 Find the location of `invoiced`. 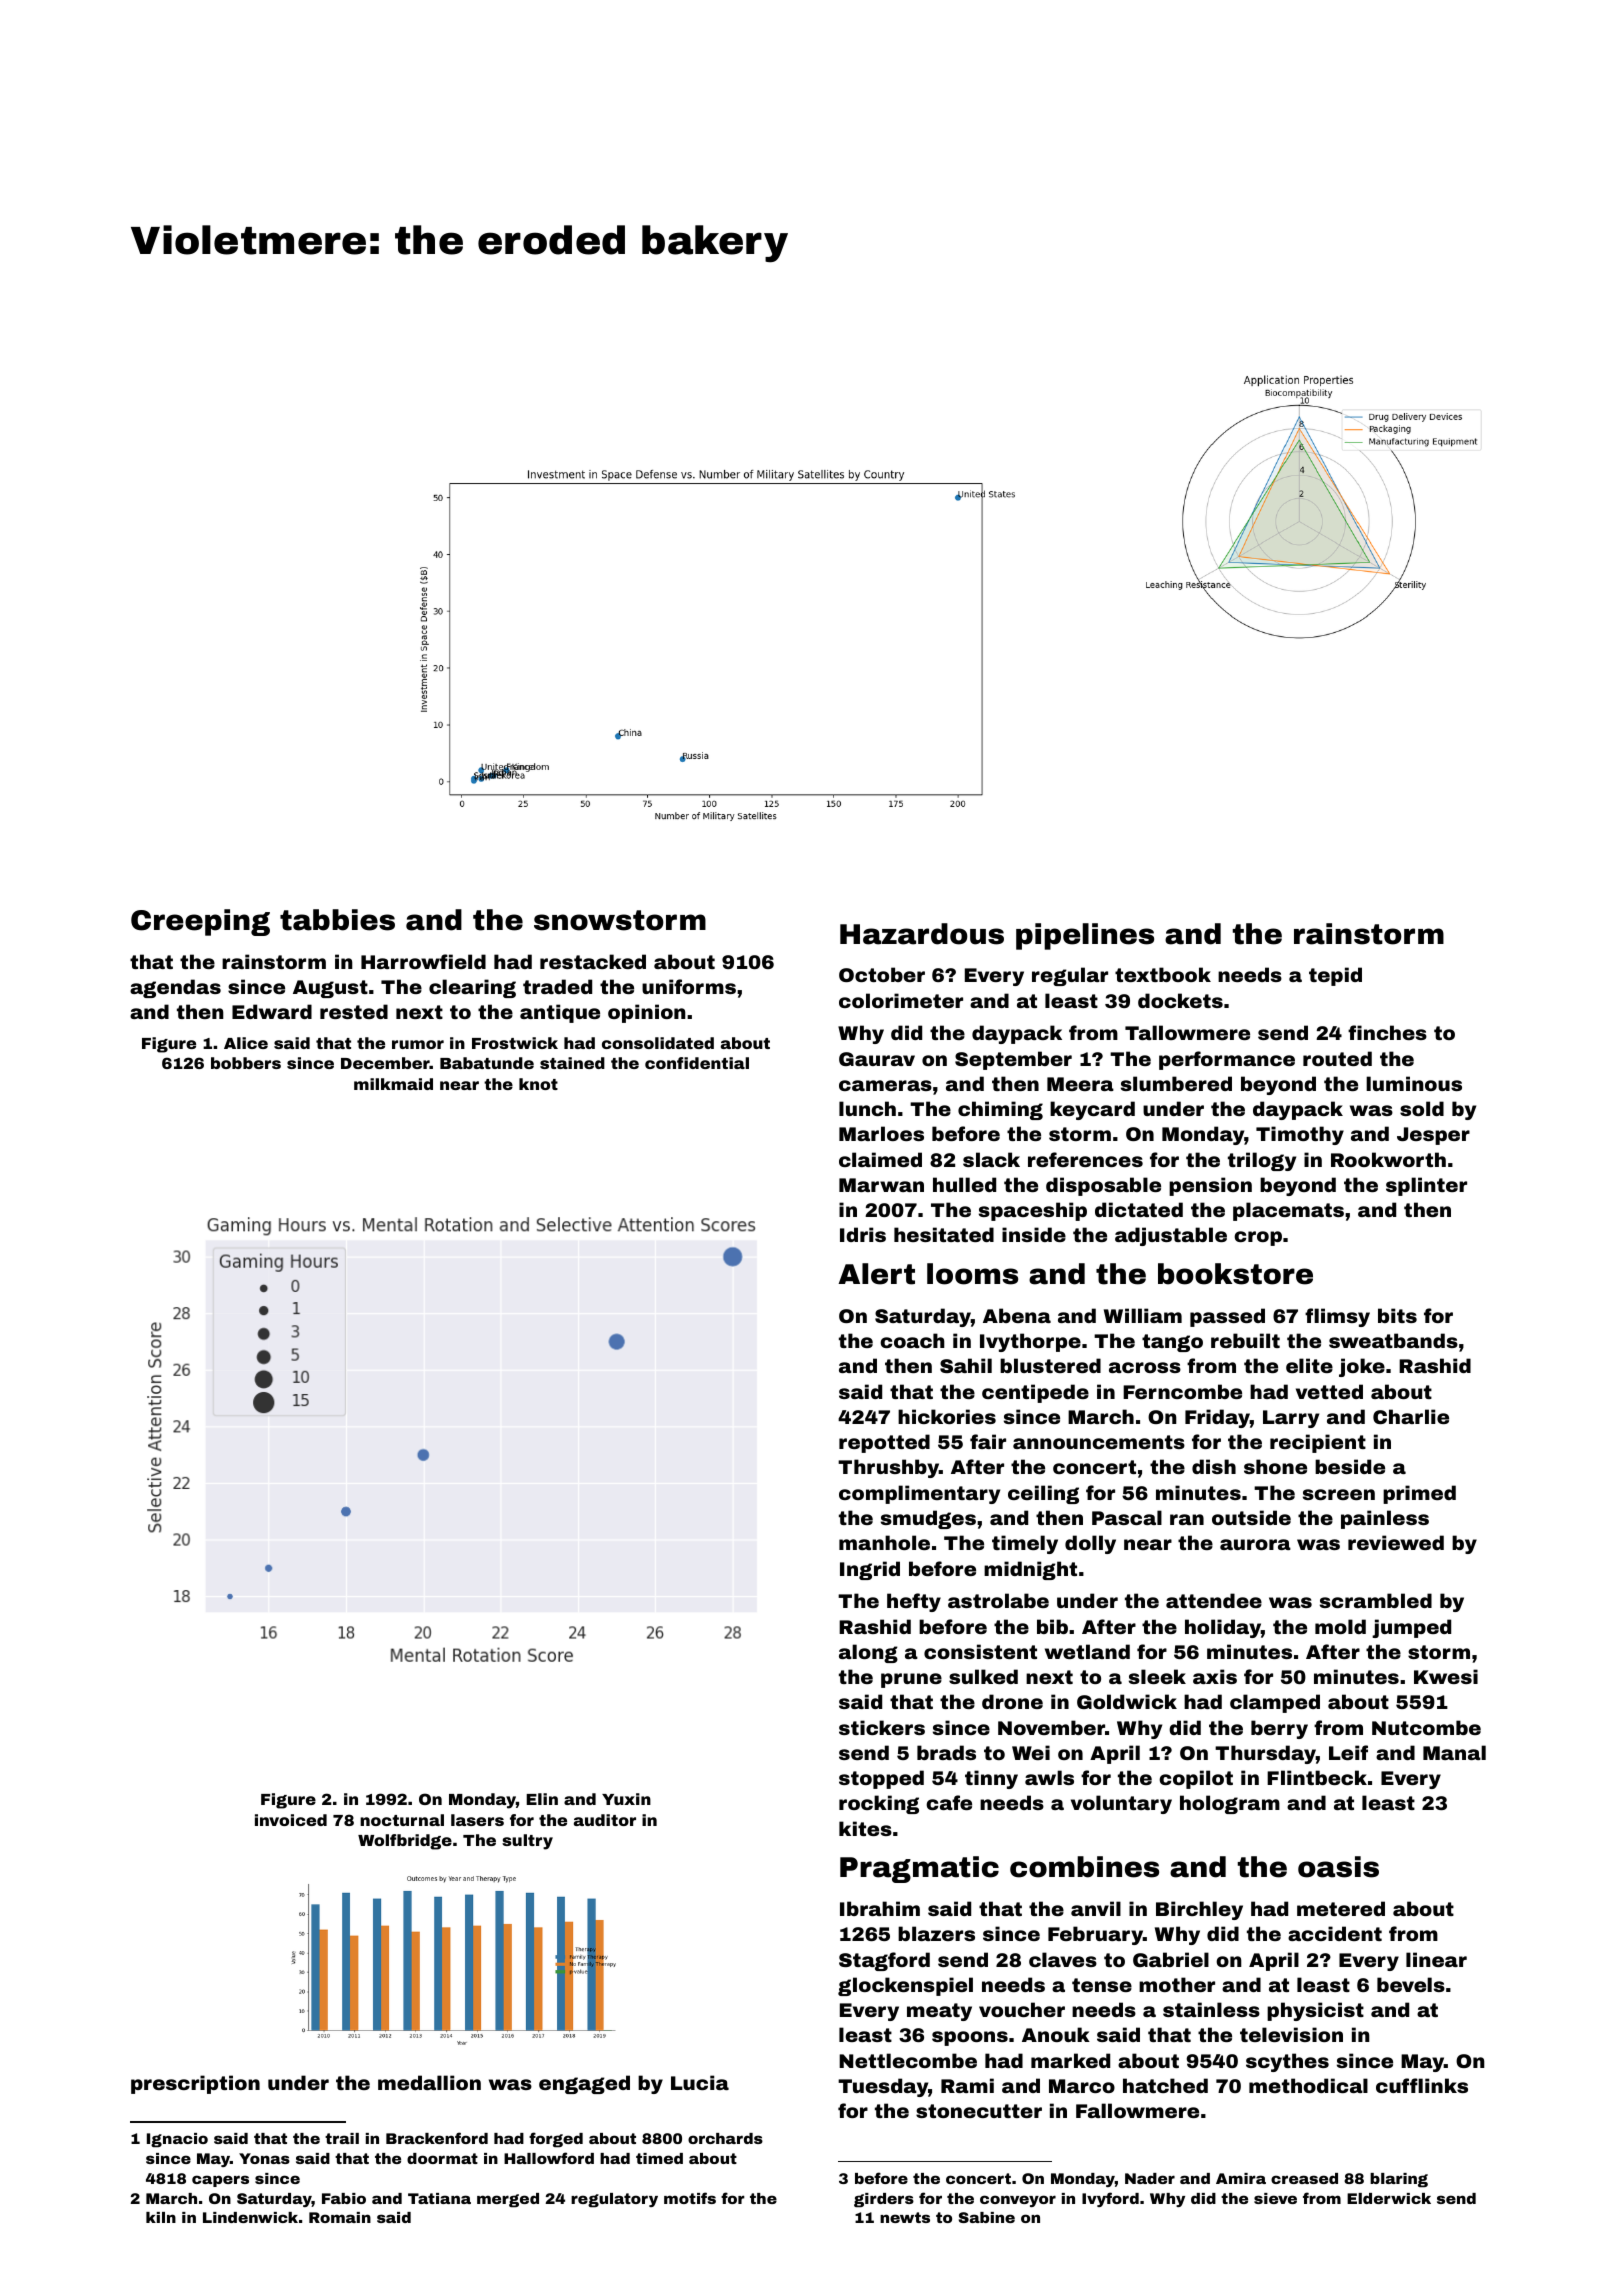

invoiced is located at coordinates (291, 1820).
